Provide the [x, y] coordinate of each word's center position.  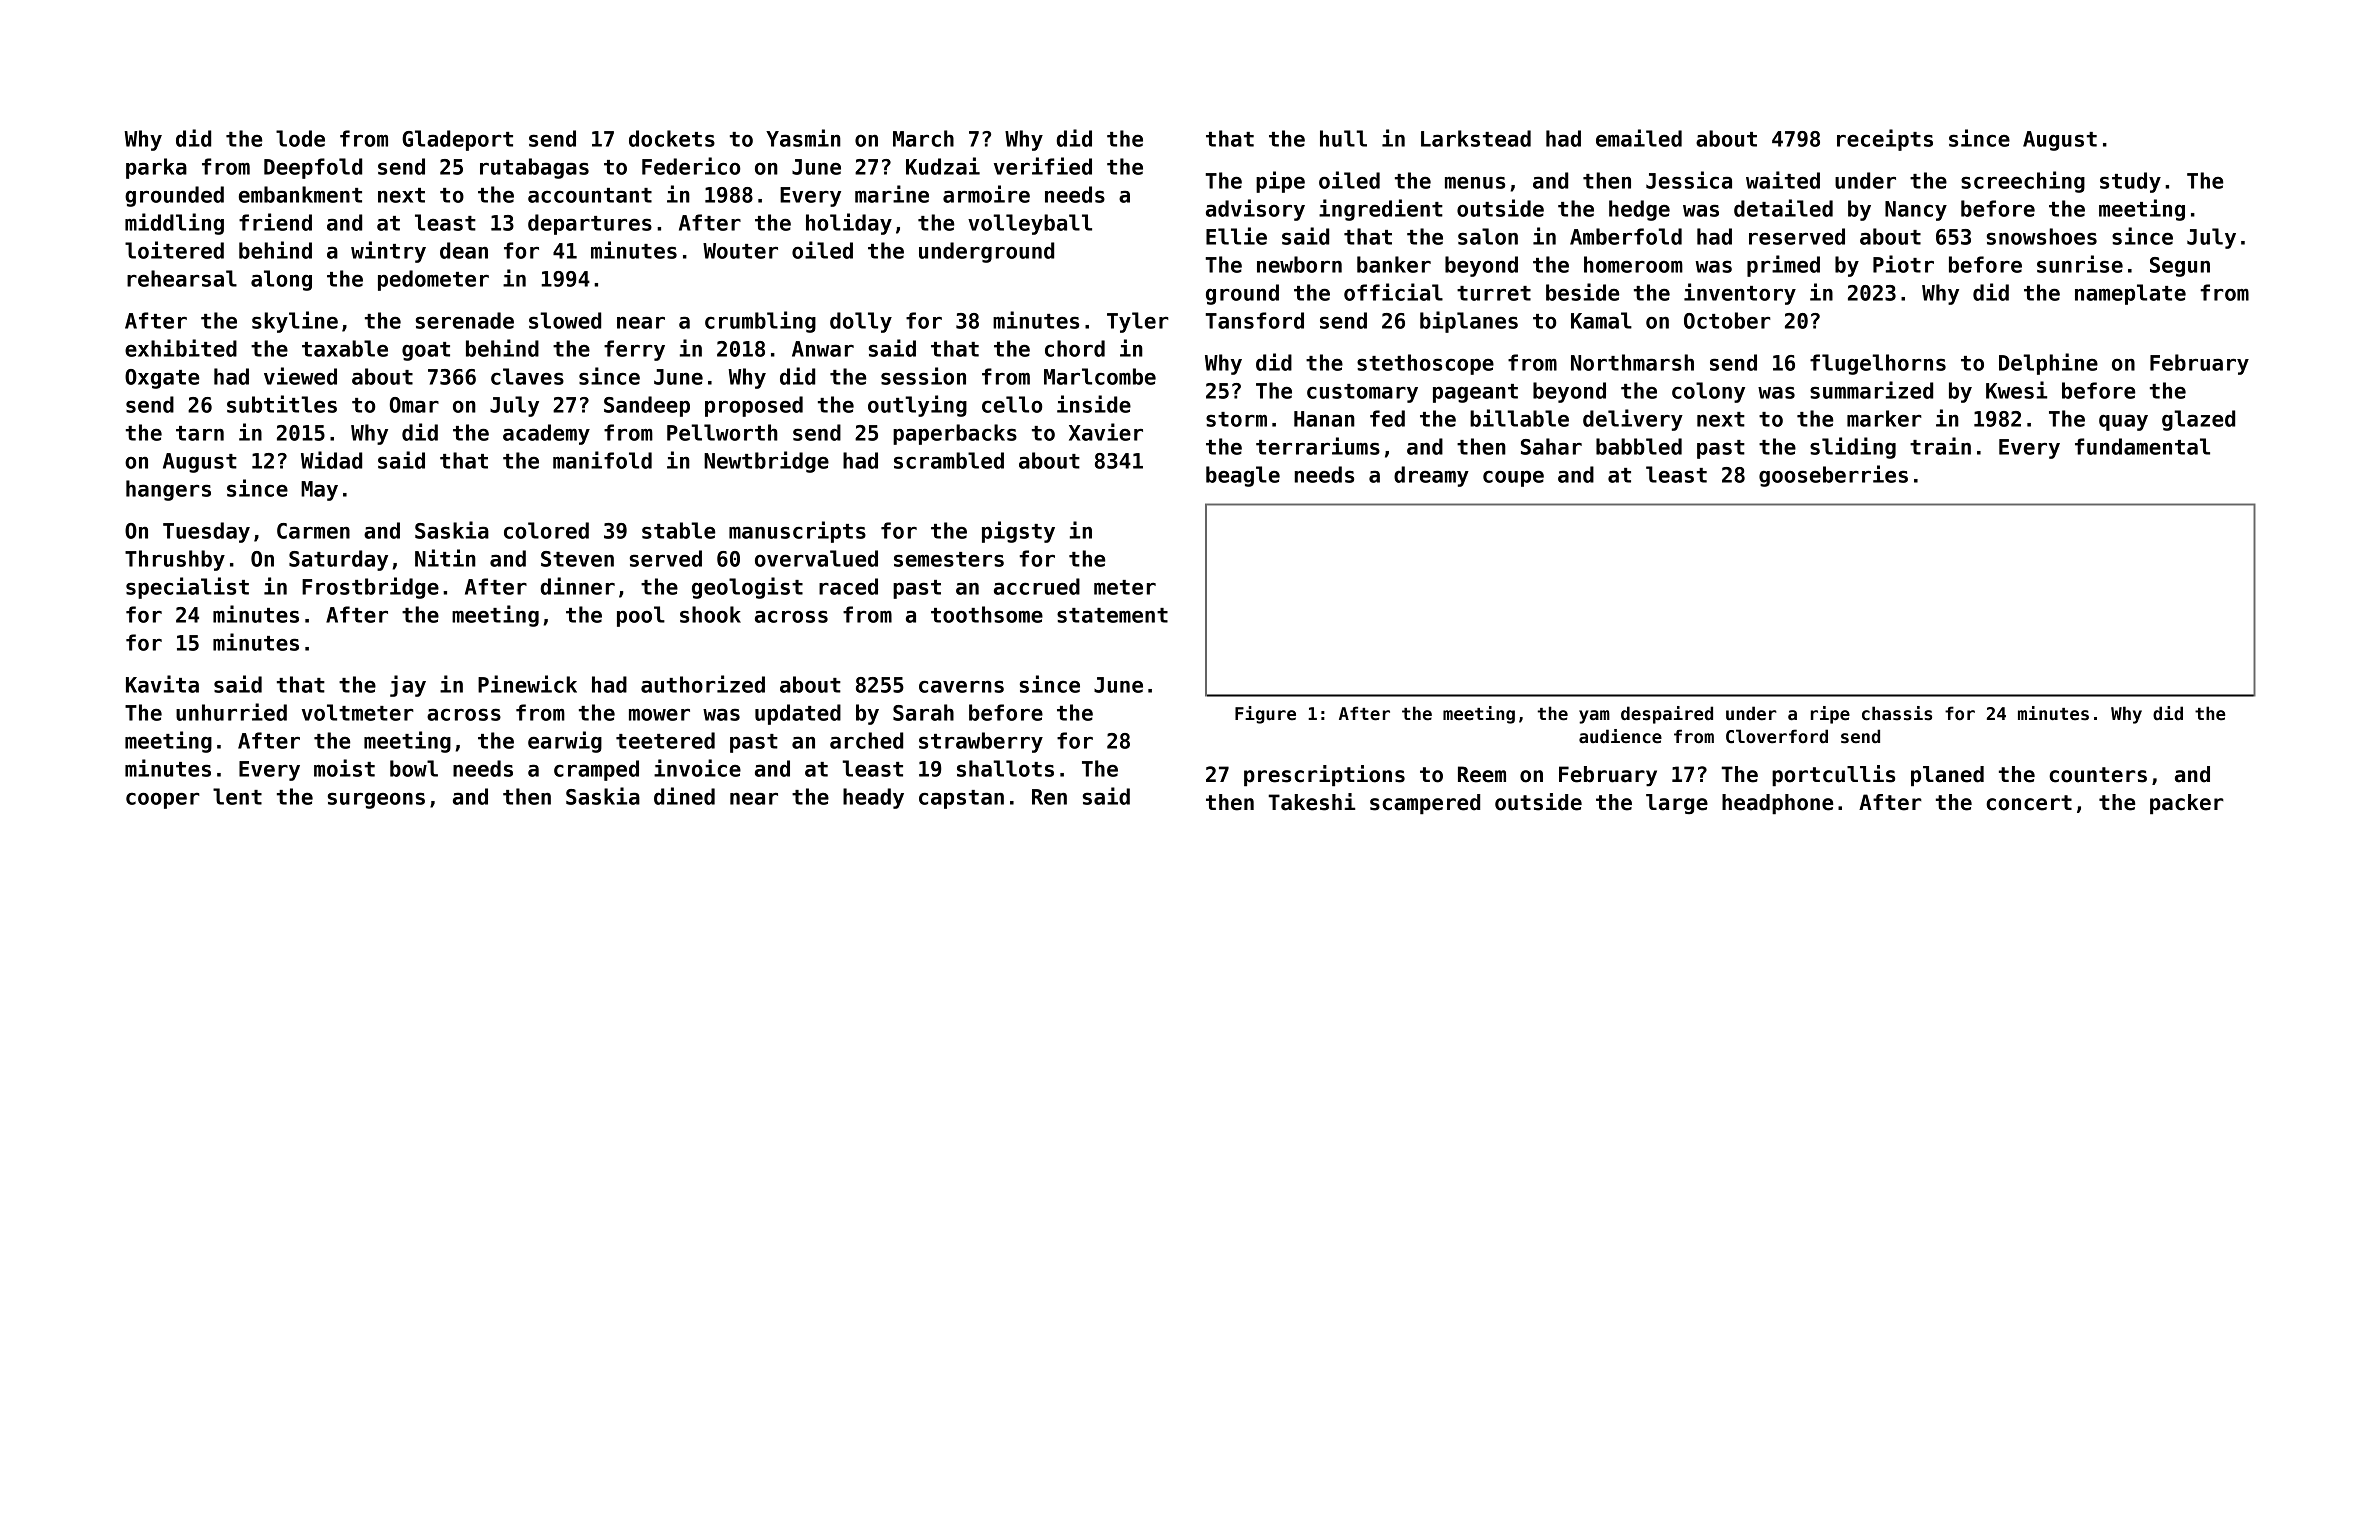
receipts [1885, 140]
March [923, 138]
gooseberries [1833, 476]
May [319, 491]
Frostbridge [370, 588]
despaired [1667, 715]
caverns [961, 686]
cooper [163, 800]
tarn [200, 433]
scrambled [949, 460]
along [281, 280]
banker [1394, 264]
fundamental [2142, 446]
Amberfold [1626, 236]
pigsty [1018, 532]
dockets [672, 138]
